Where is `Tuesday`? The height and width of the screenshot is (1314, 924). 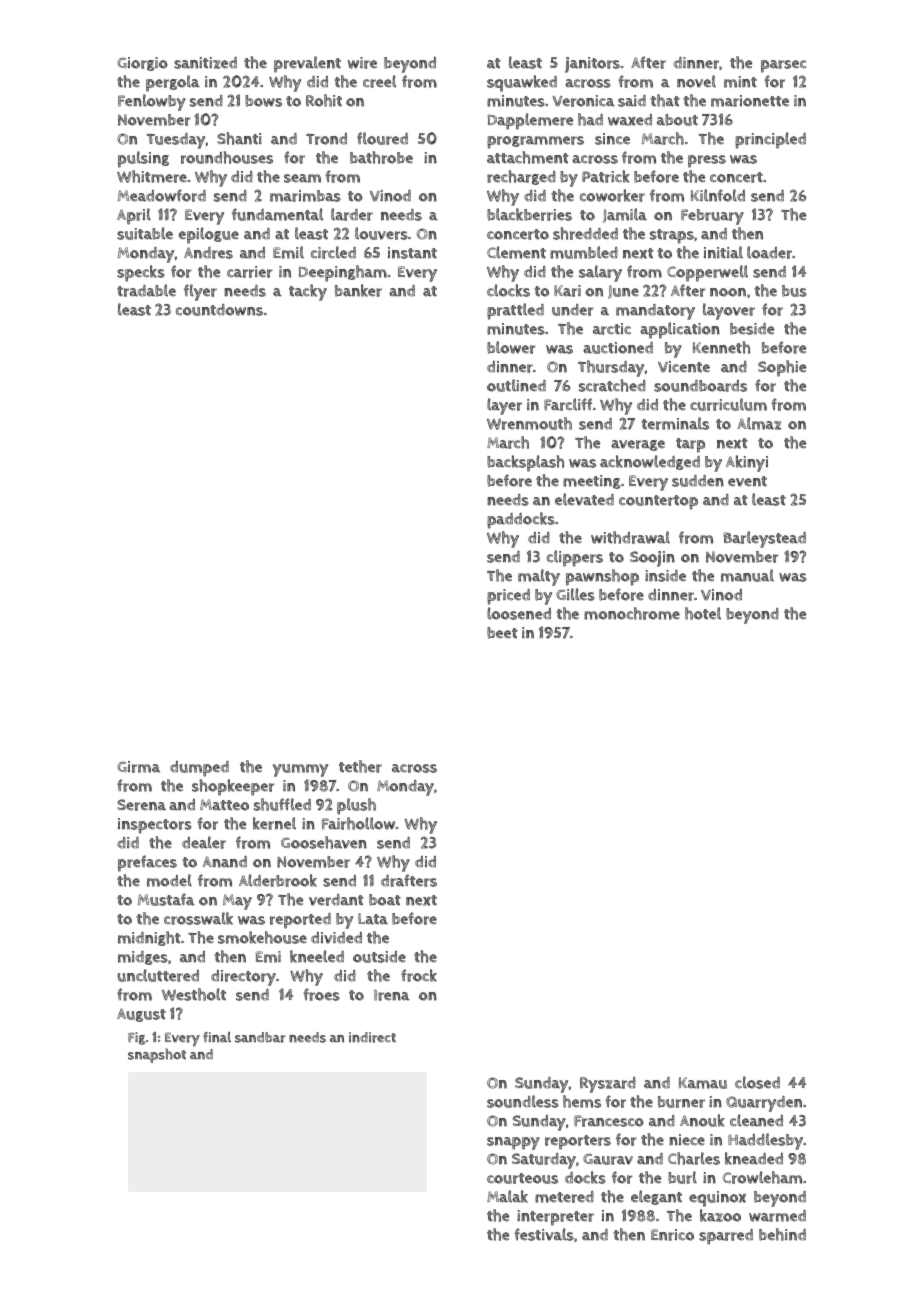
Tuesday is located at coordinates (176, 141).
